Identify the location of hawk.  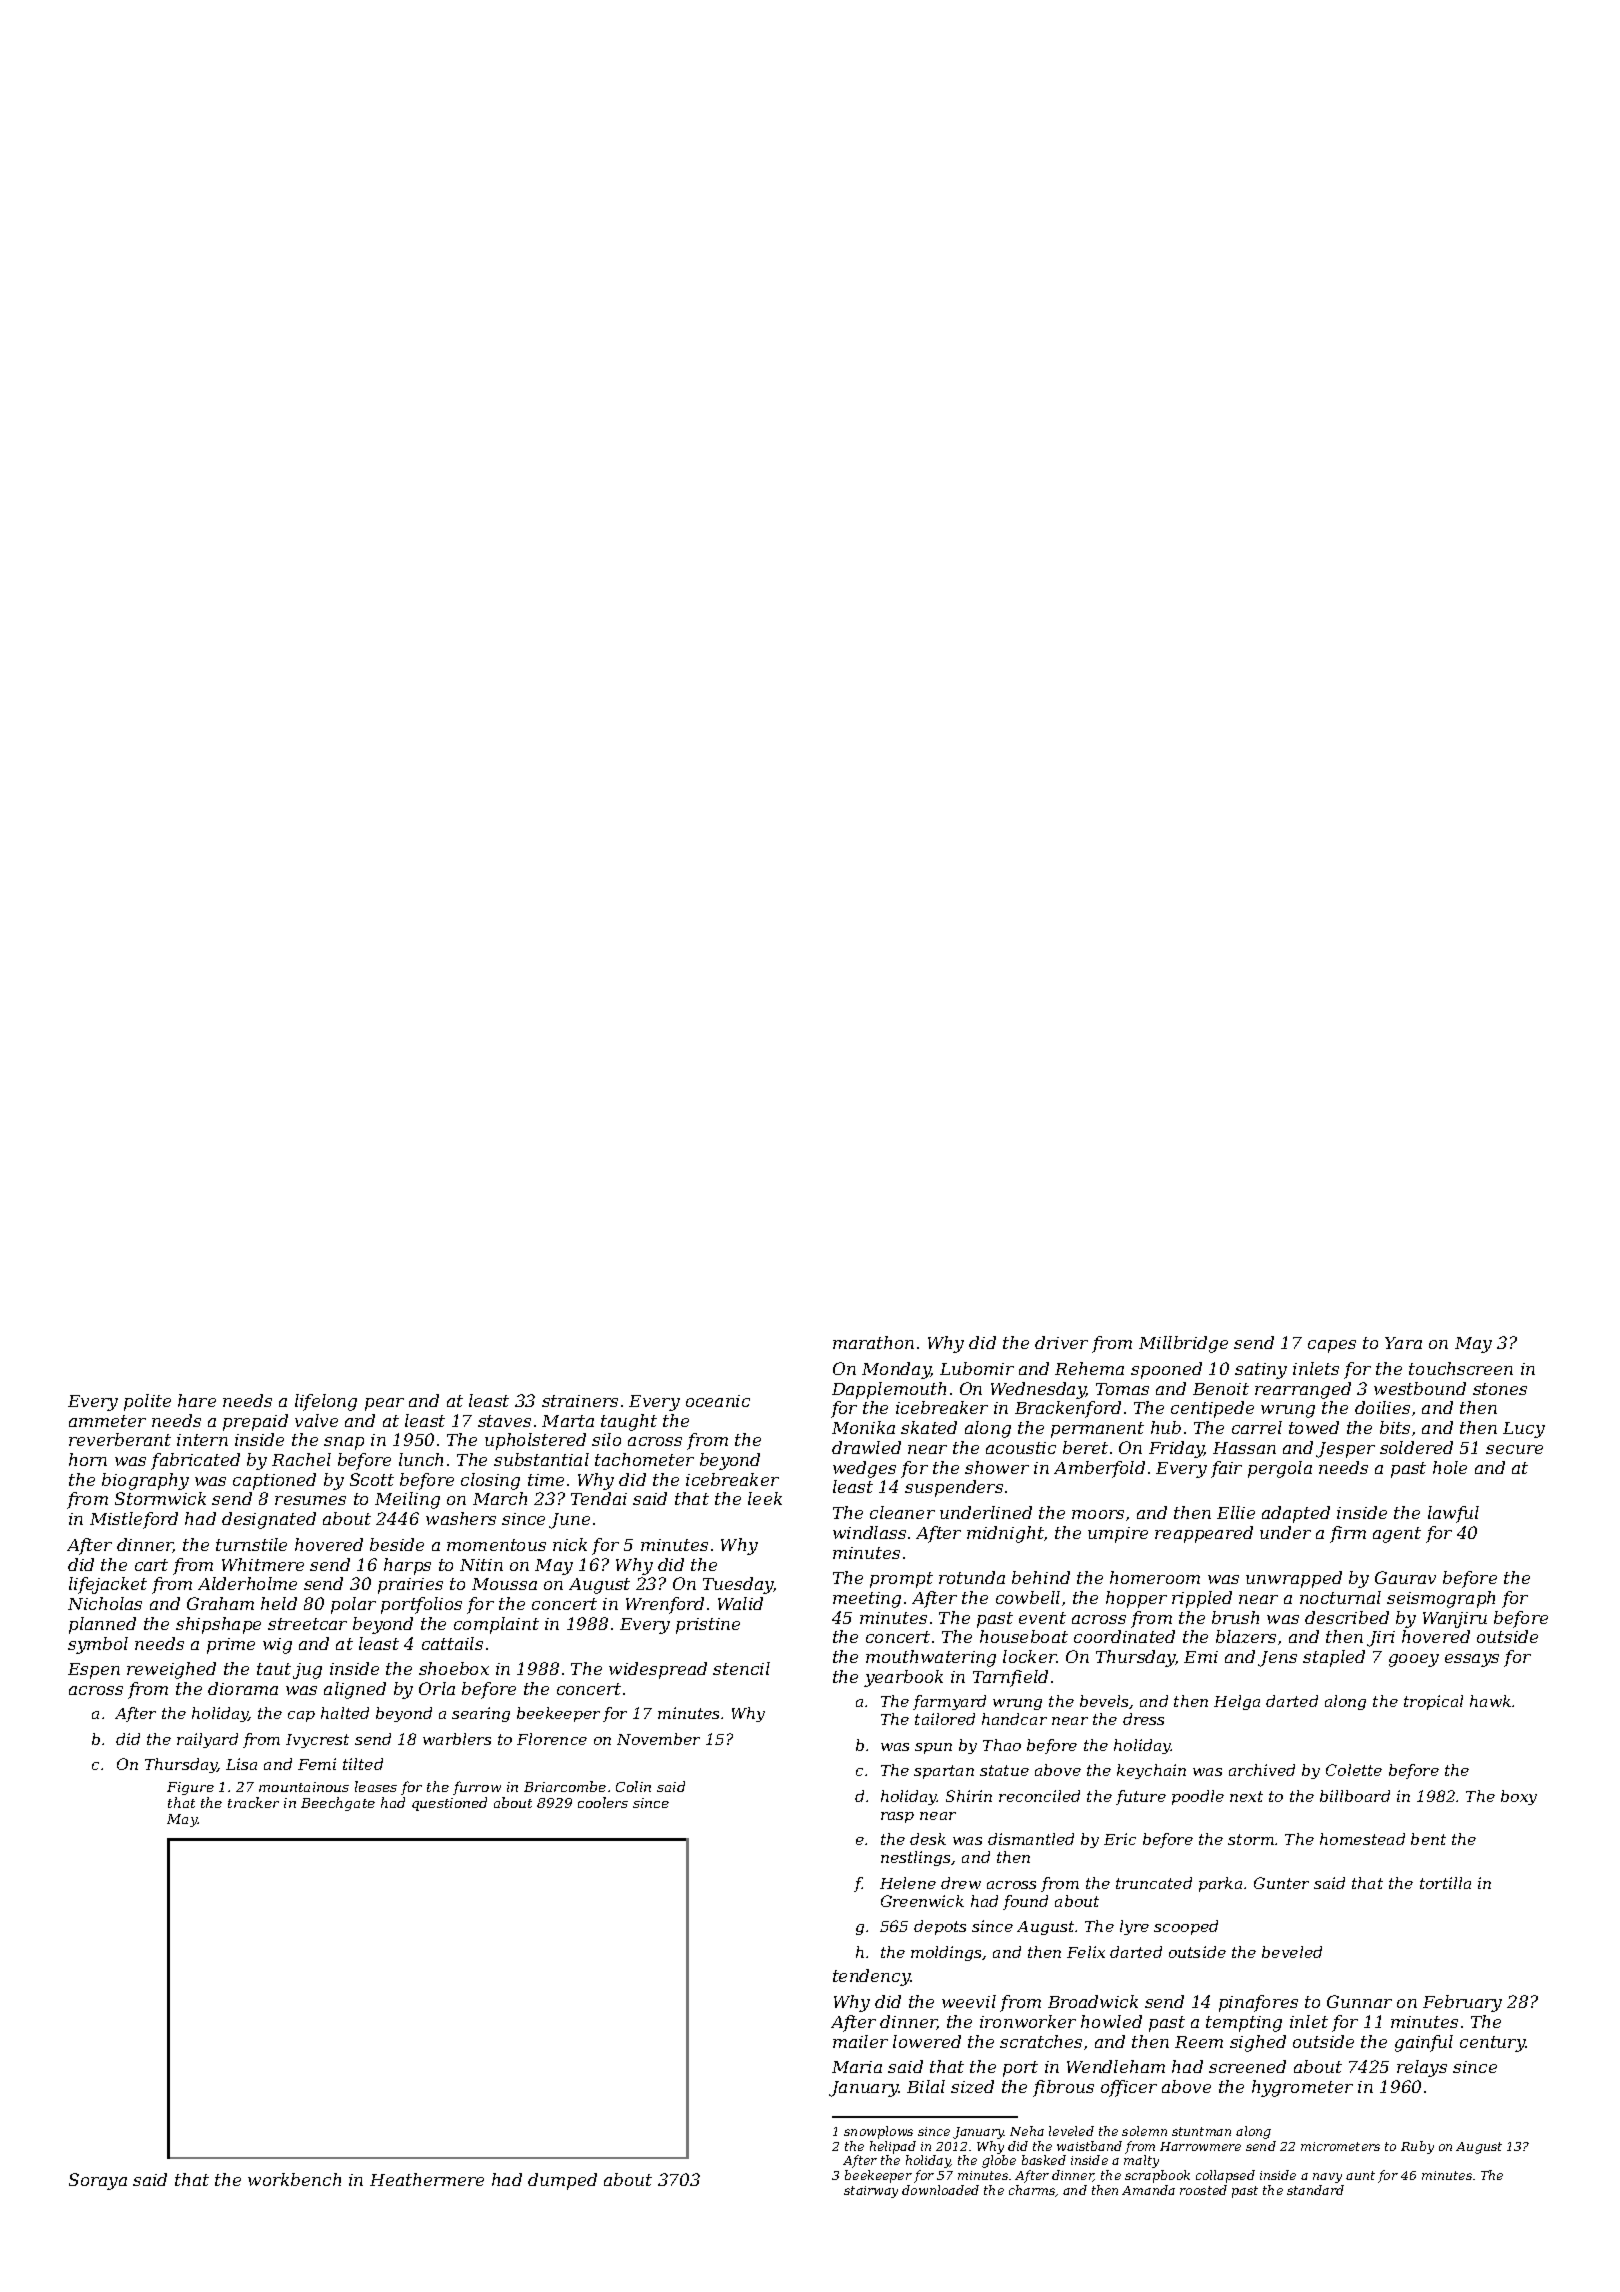
(1490, 1701).
